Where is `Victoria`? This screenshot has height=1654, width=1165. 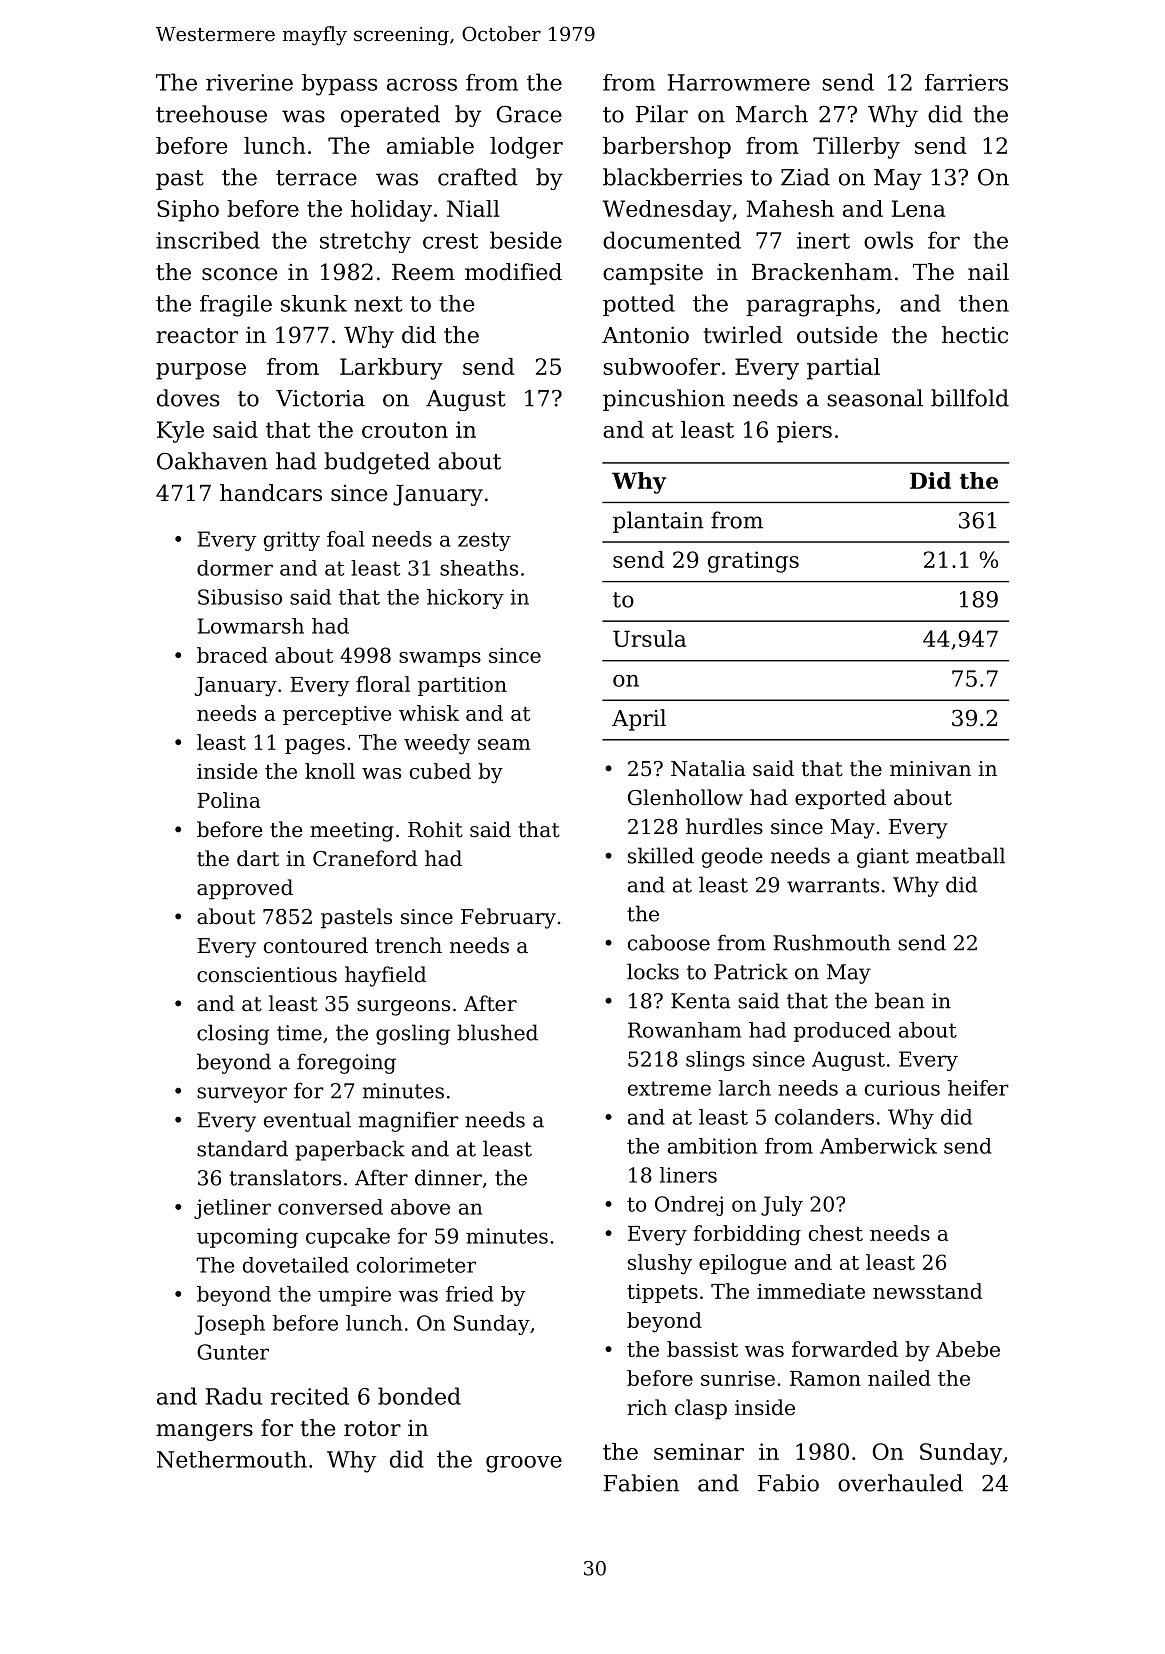
Victoria is located at coordinates (320, 398).
